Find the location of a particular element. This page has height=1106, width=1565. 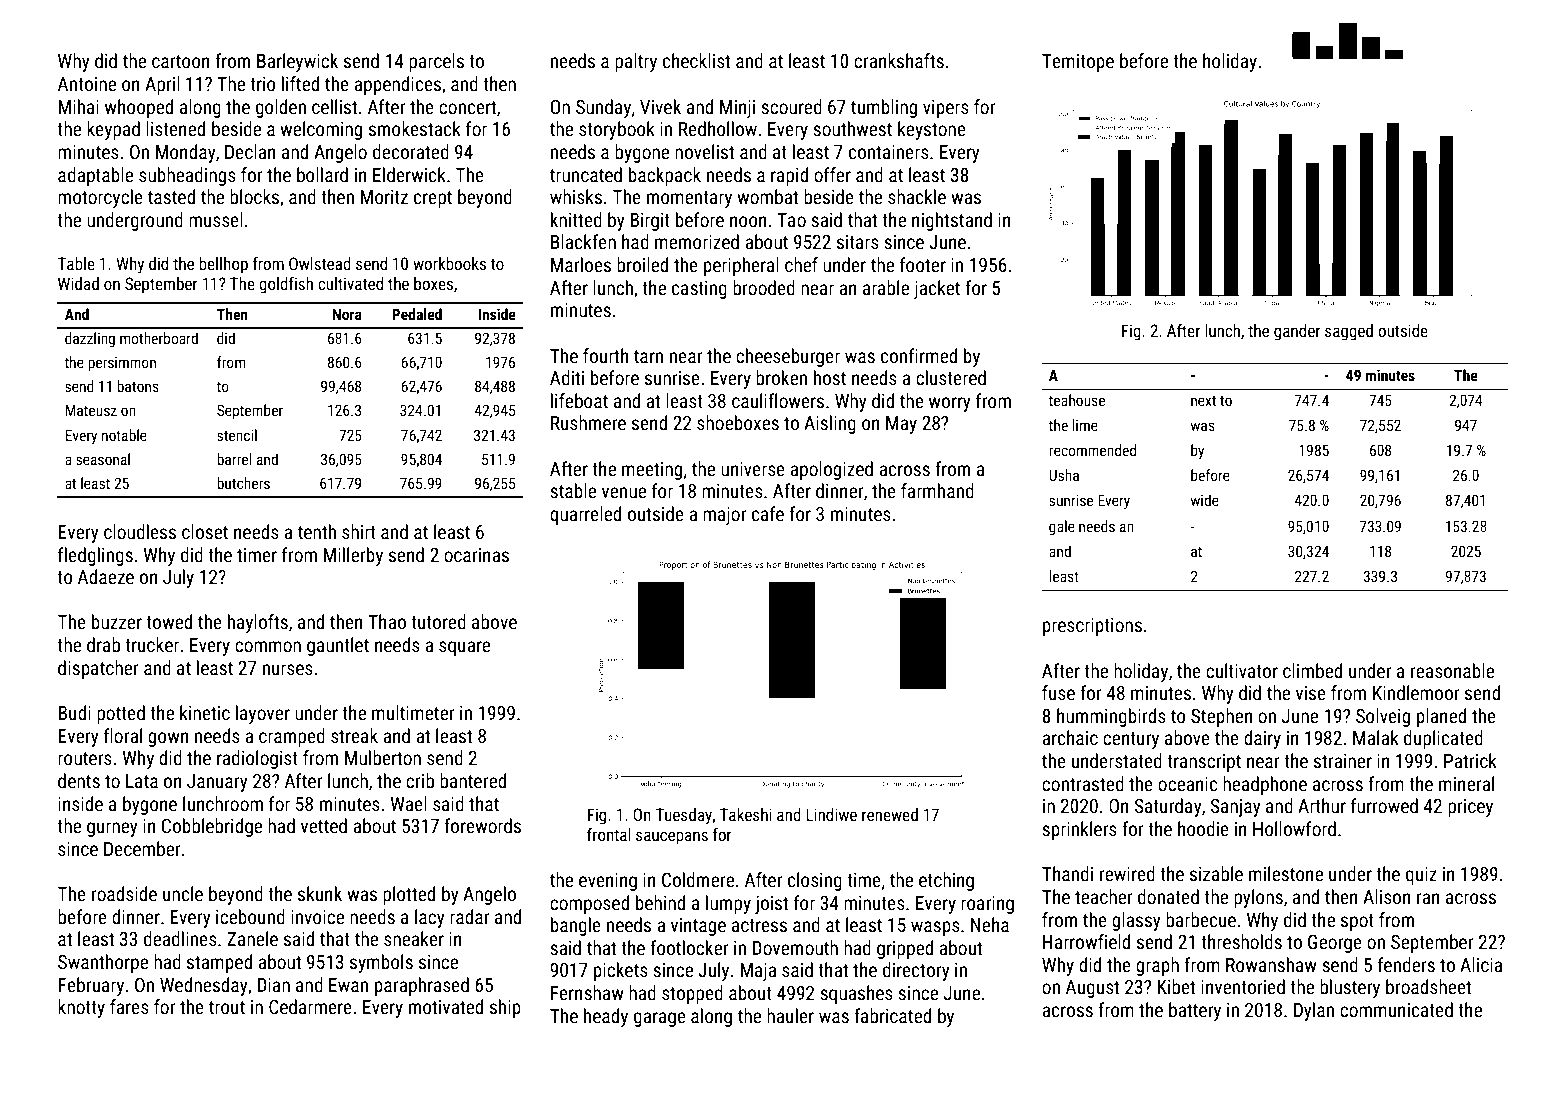

garage is located at coordinates (660, 1019).
